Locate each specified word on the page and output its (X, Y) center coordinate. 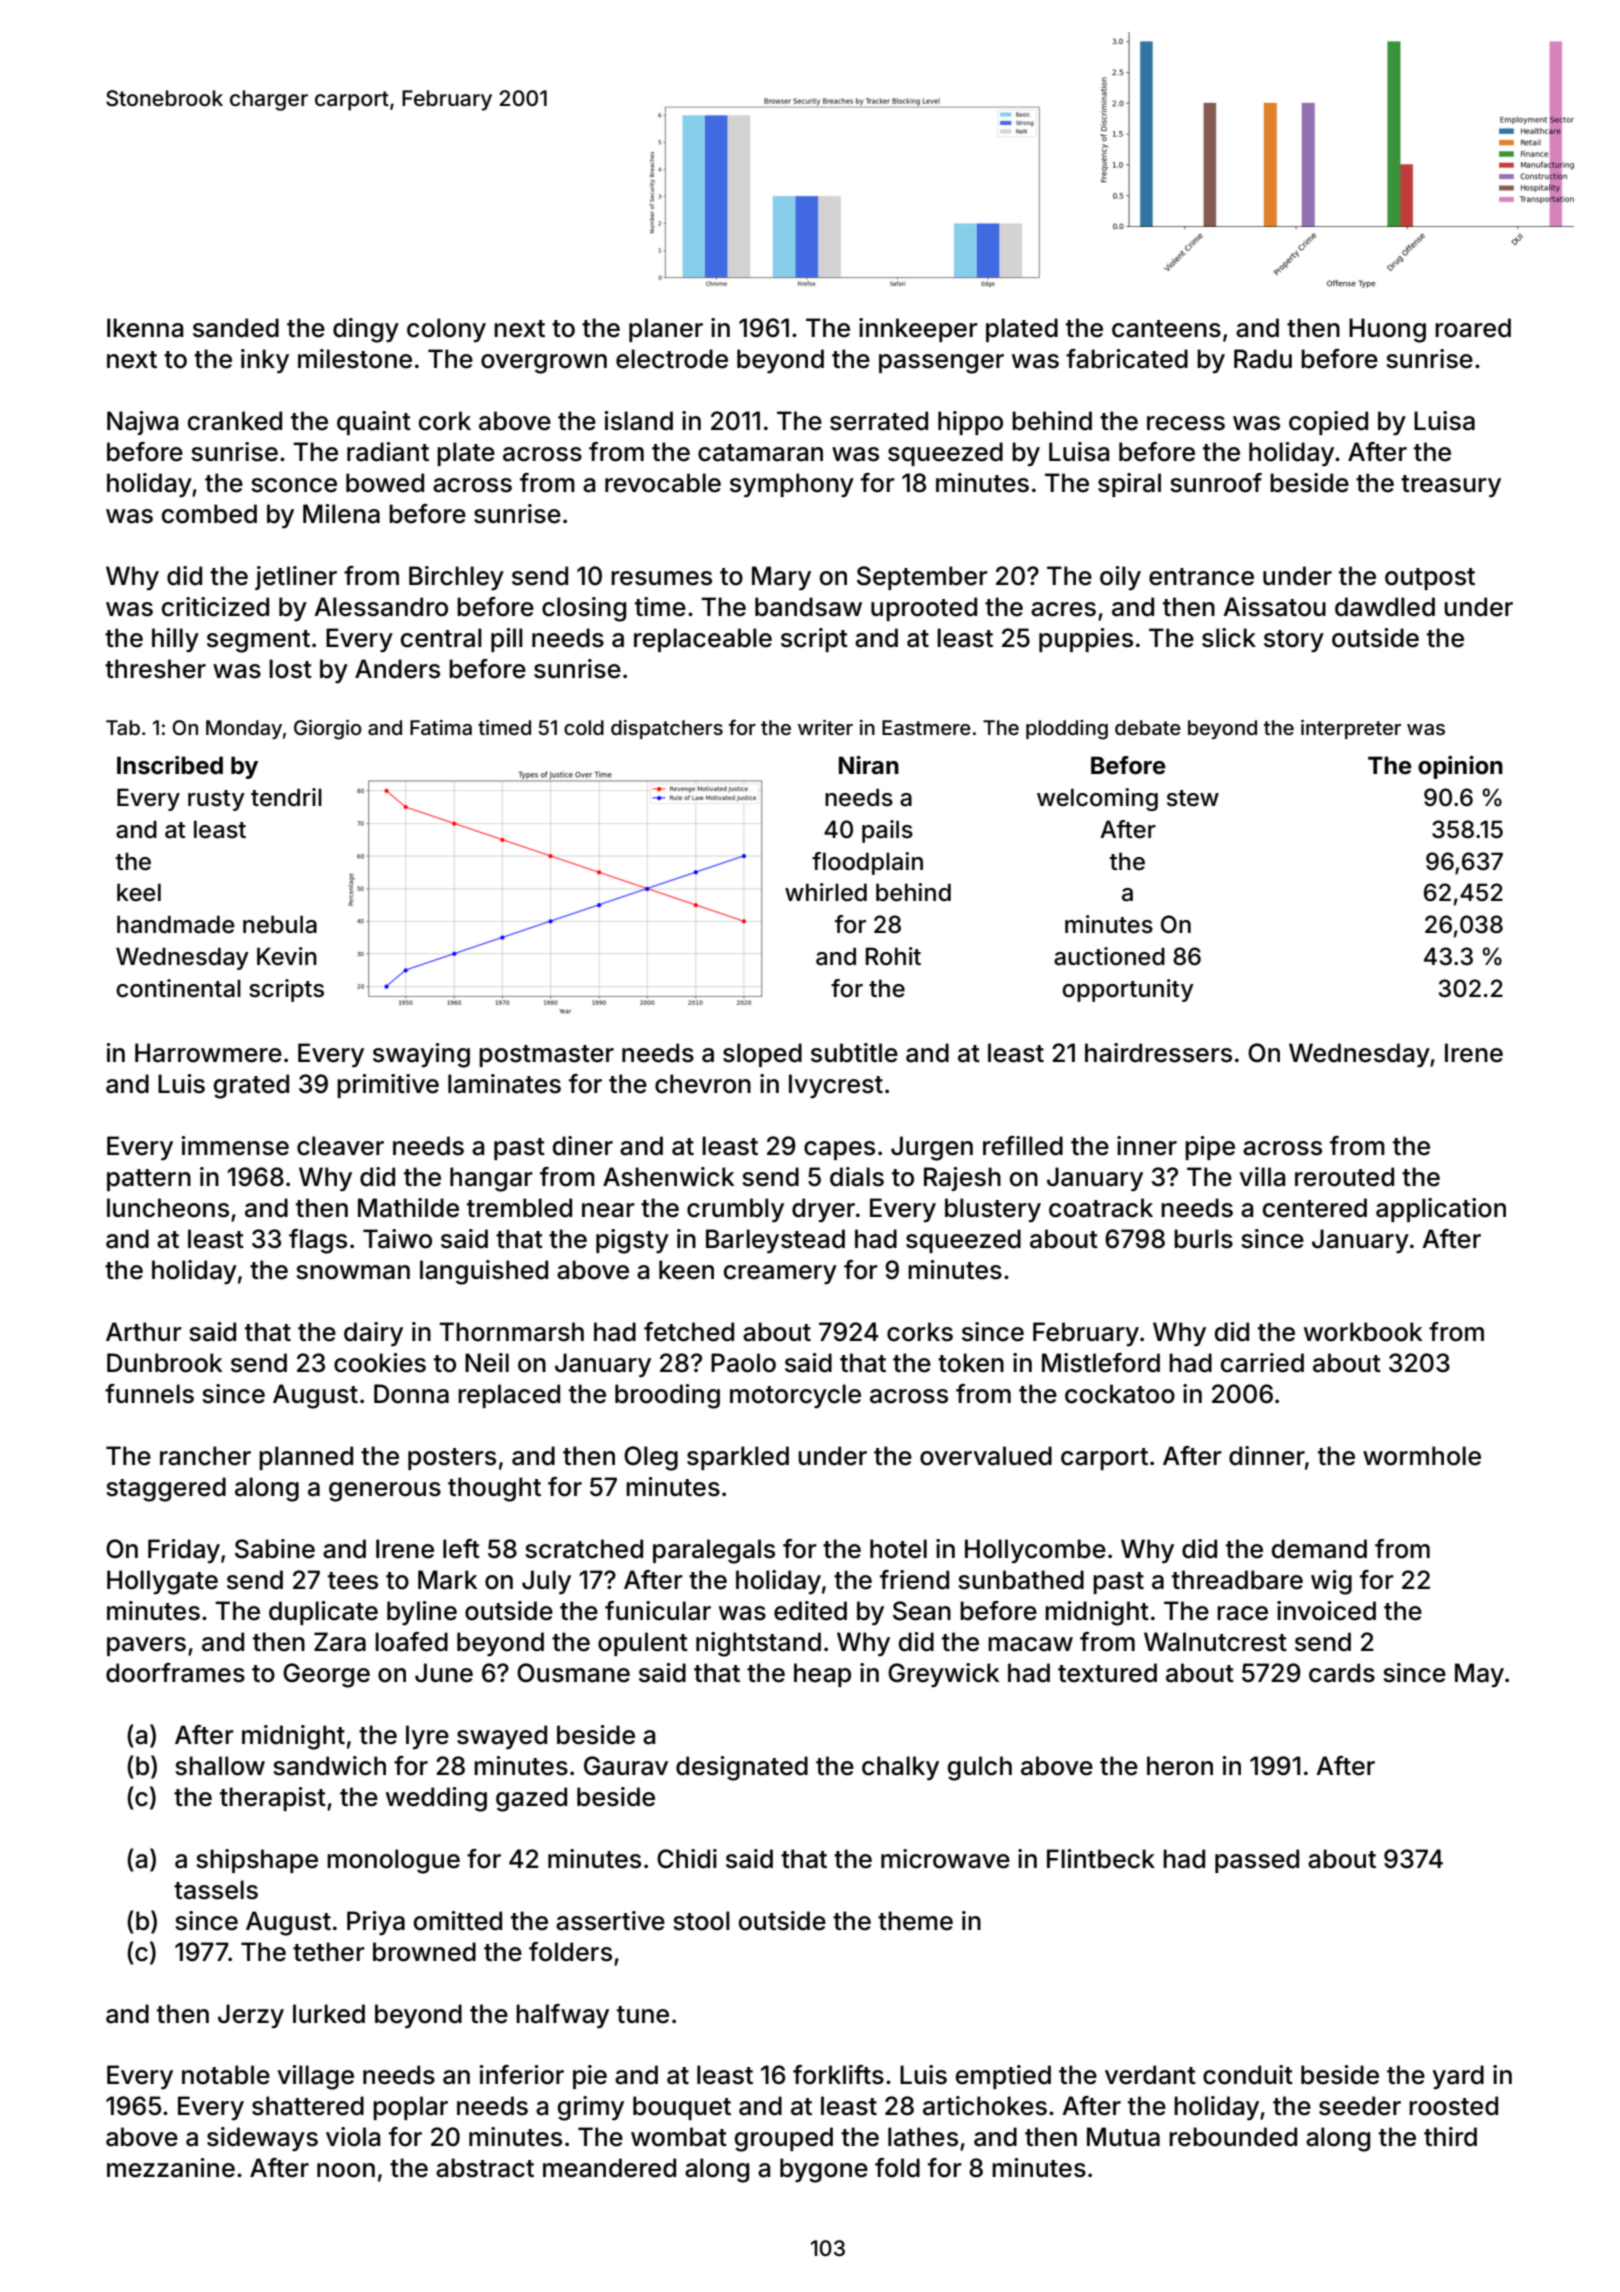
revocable (663, 483)
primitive (388, 1086)
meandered (609, 2168)
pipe (1210, 1148)
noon (346, 2170)
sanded (236, 328)
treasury (1451, 486)
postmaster (546, 1056)
